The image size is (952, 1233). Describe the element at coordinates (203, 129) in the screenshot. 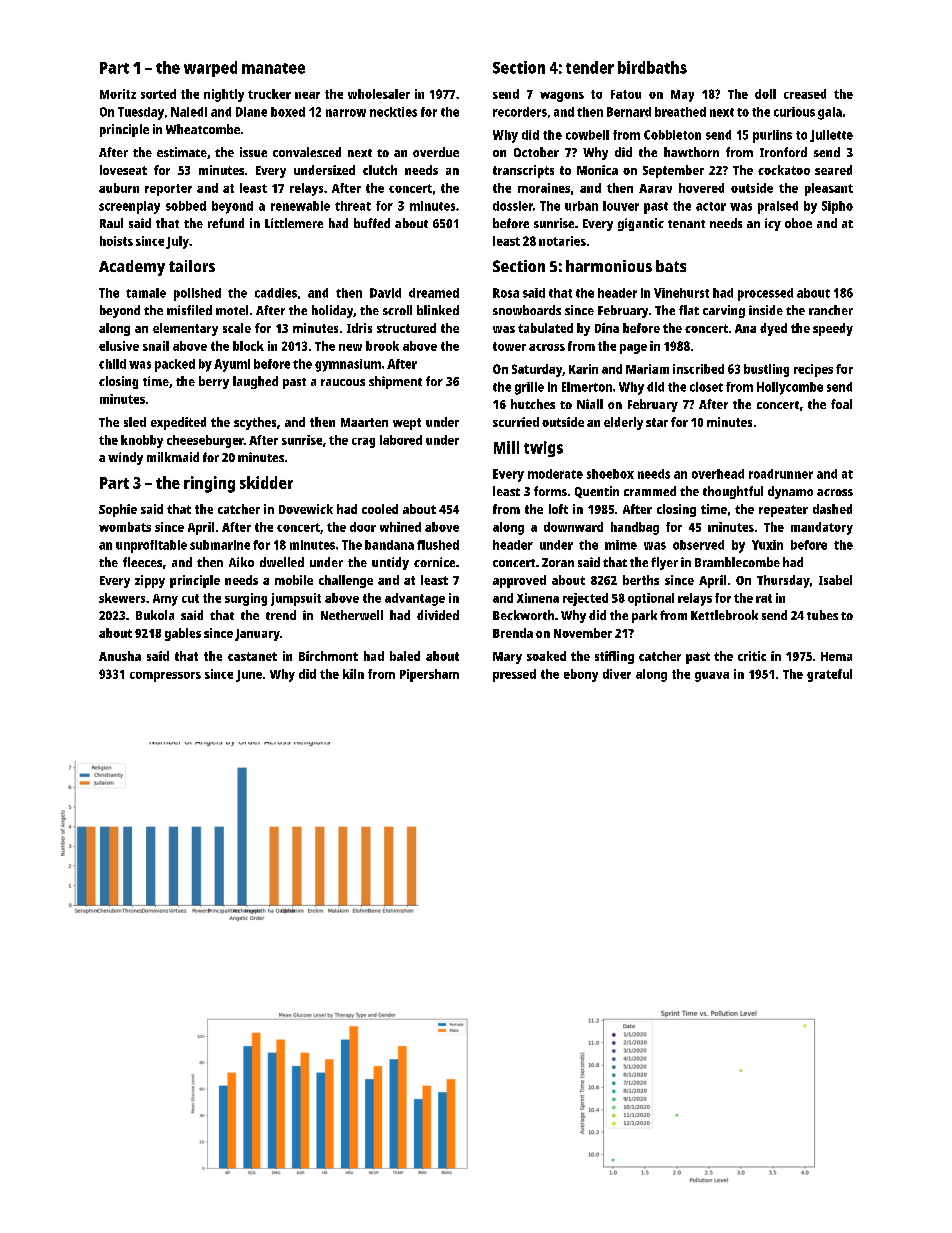

I see `Wheatcombe` at that location.
